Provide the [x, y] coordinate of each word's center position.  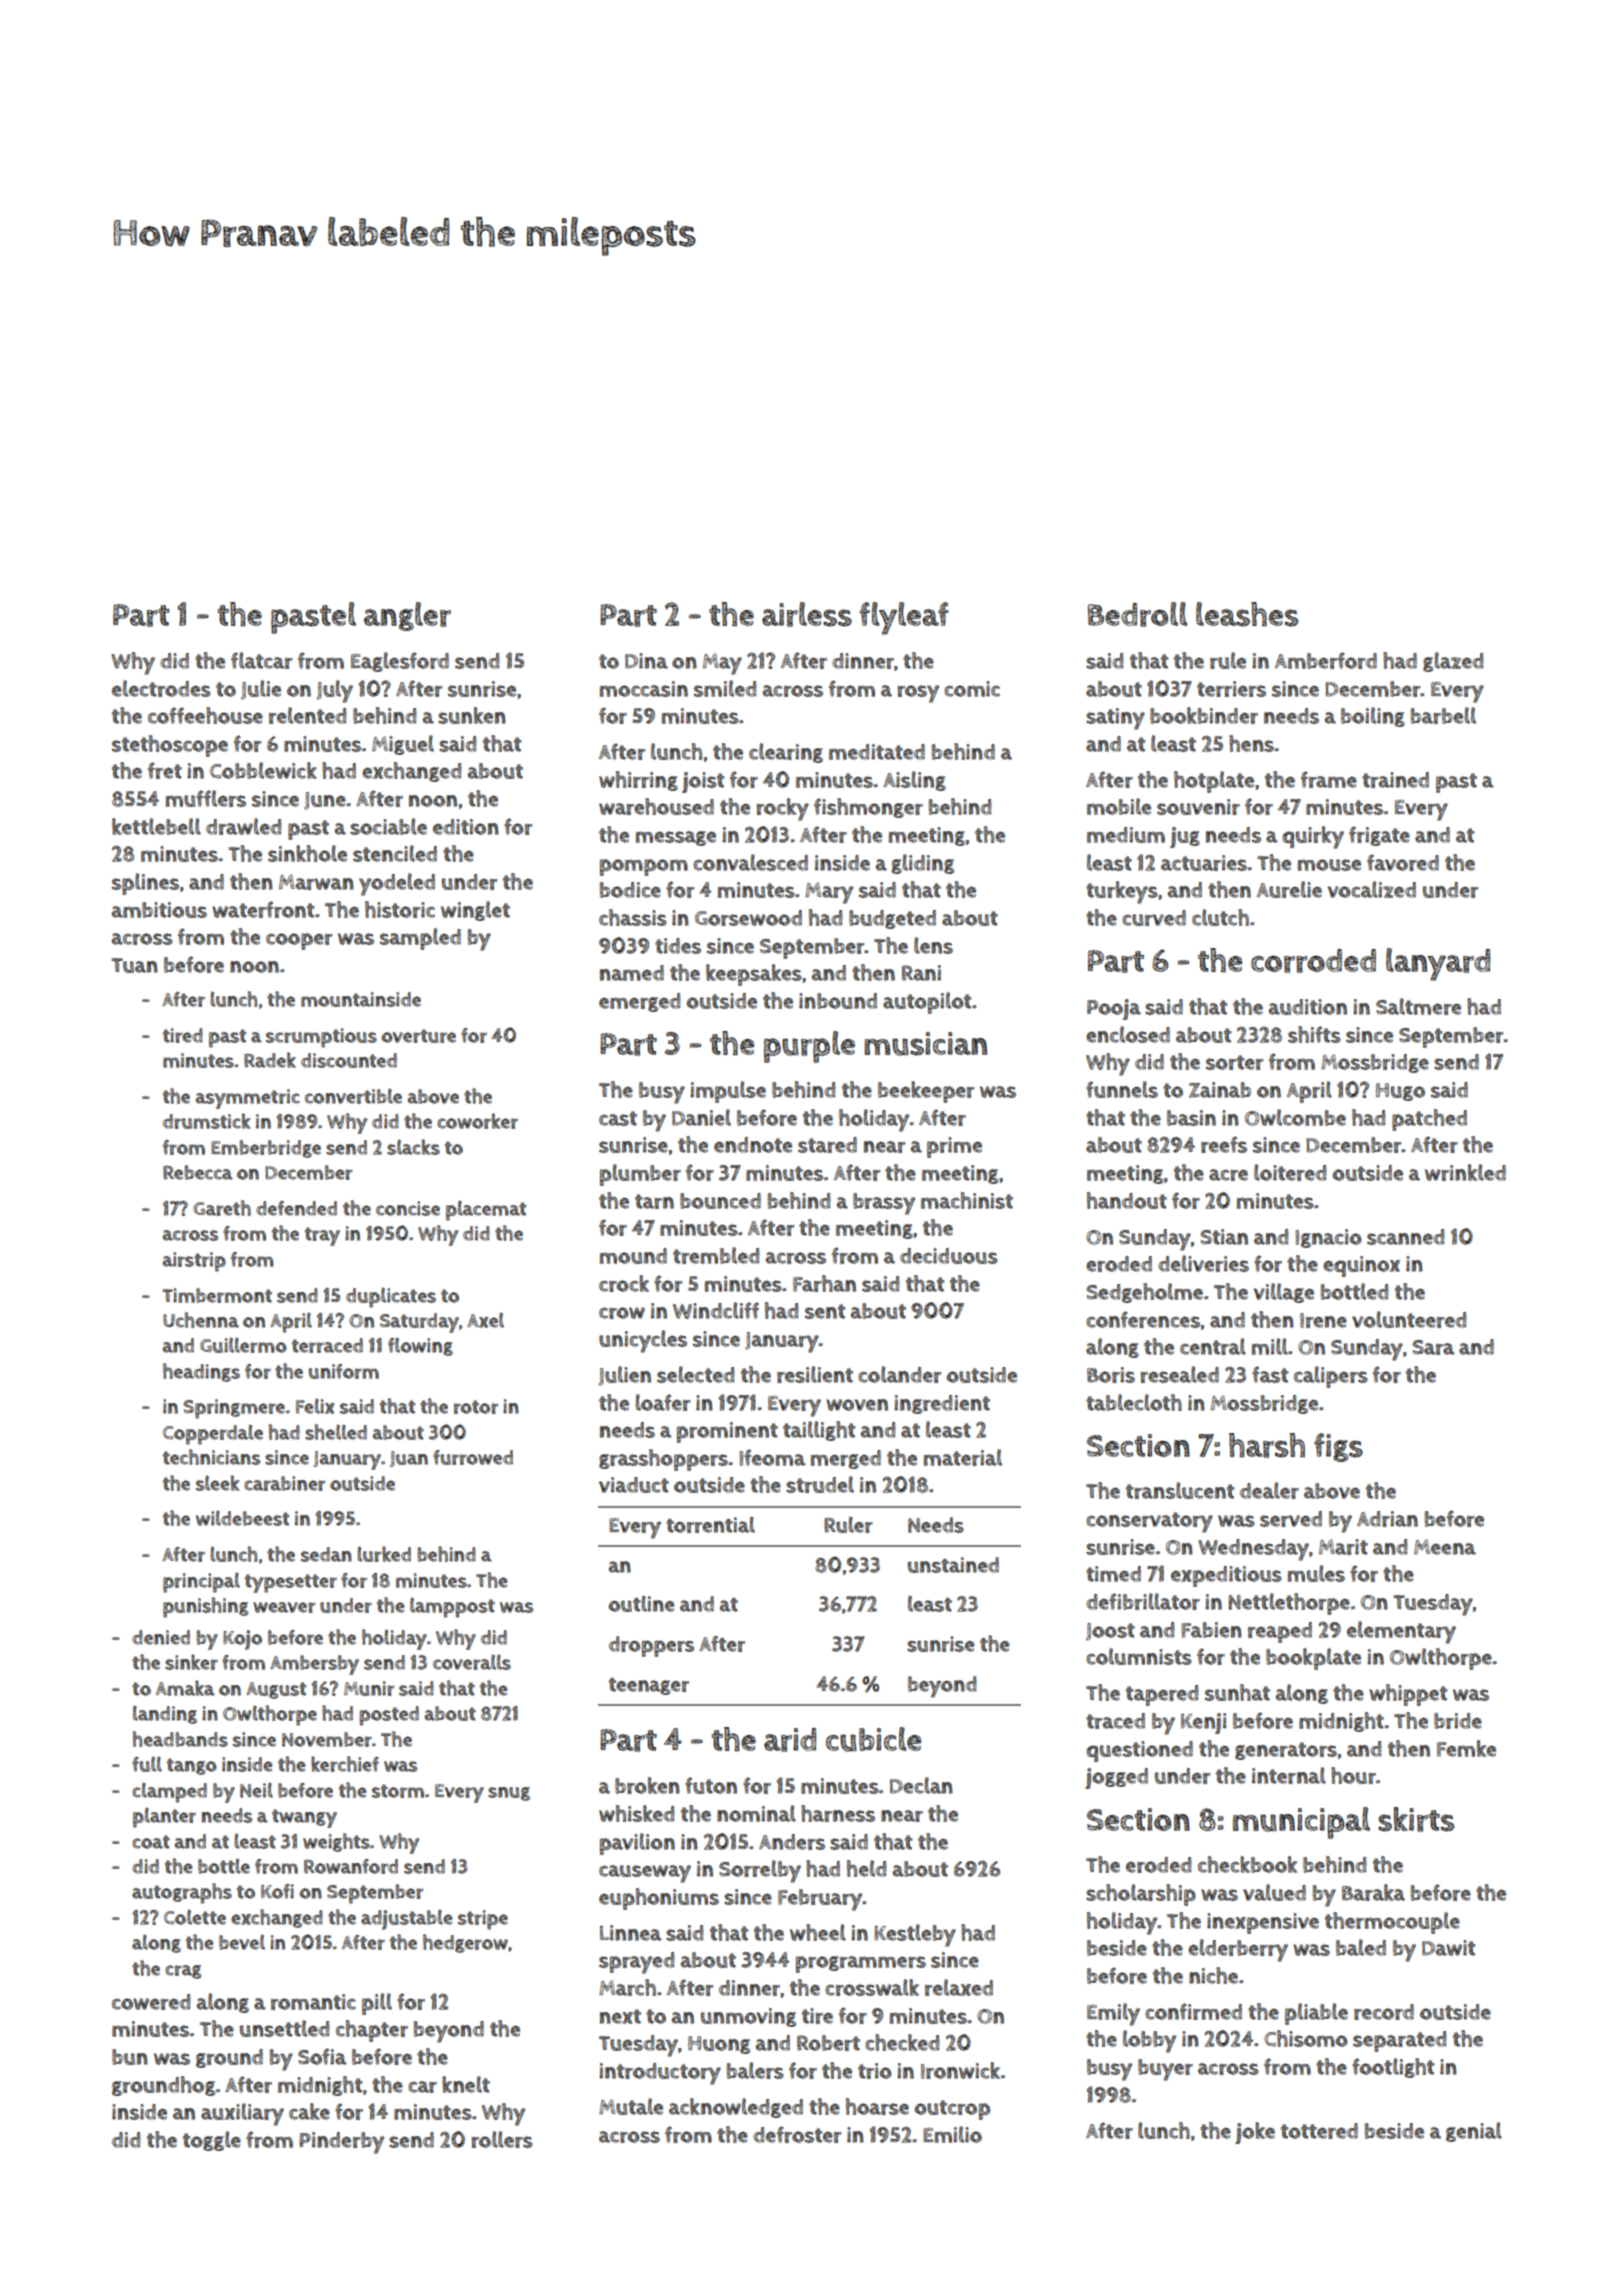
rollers [502, 2139]
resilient [815, 1374]
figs [1338, 1447]
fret [164, 770]
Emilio [952, 2134]
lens [933, 945]
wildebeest [242, 1518]
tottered [1319, 2131]
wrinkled [1465, 1172]
